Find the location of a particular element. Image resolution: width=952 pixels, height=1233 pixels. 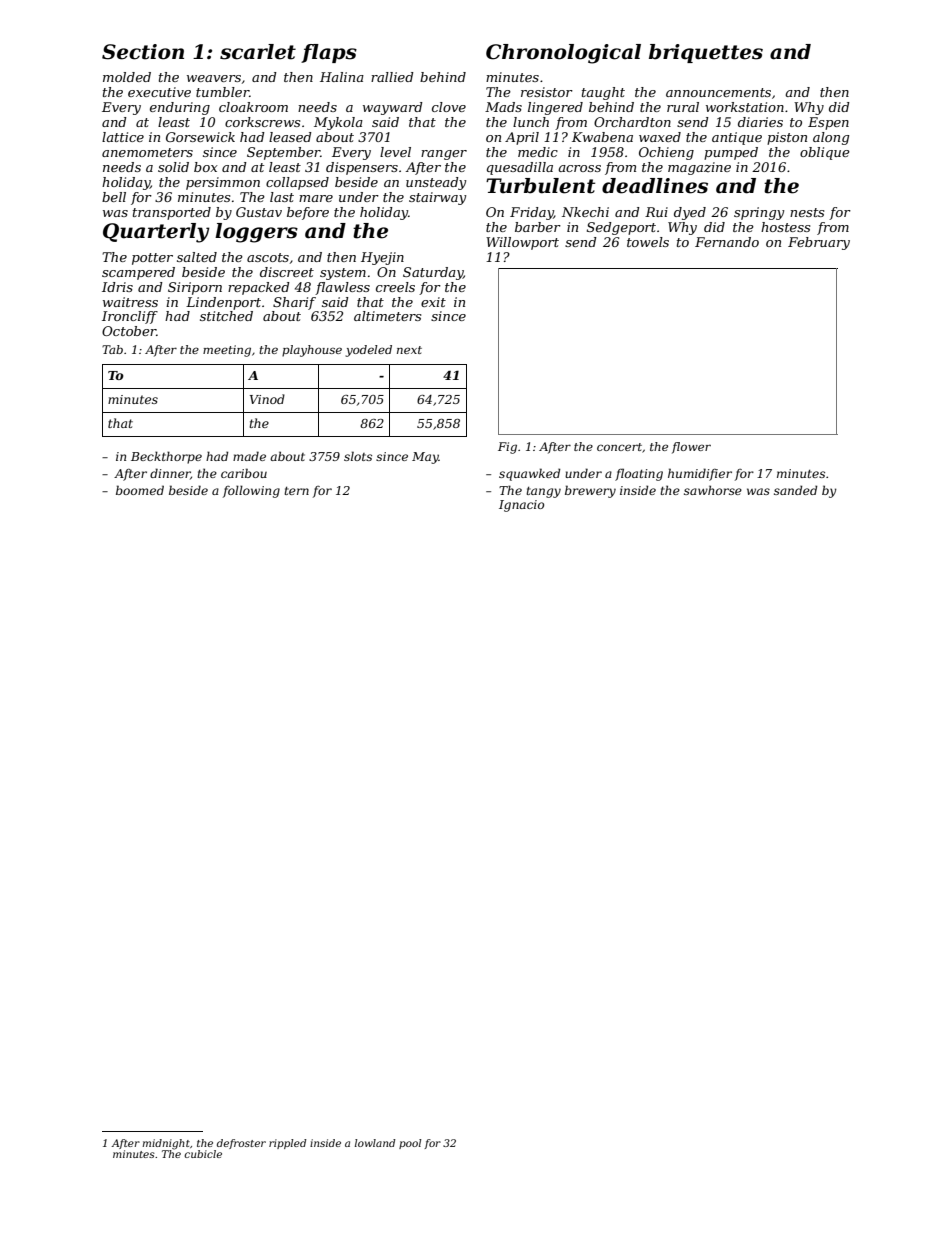

Ignacio is located at coordinates (521, 506).
